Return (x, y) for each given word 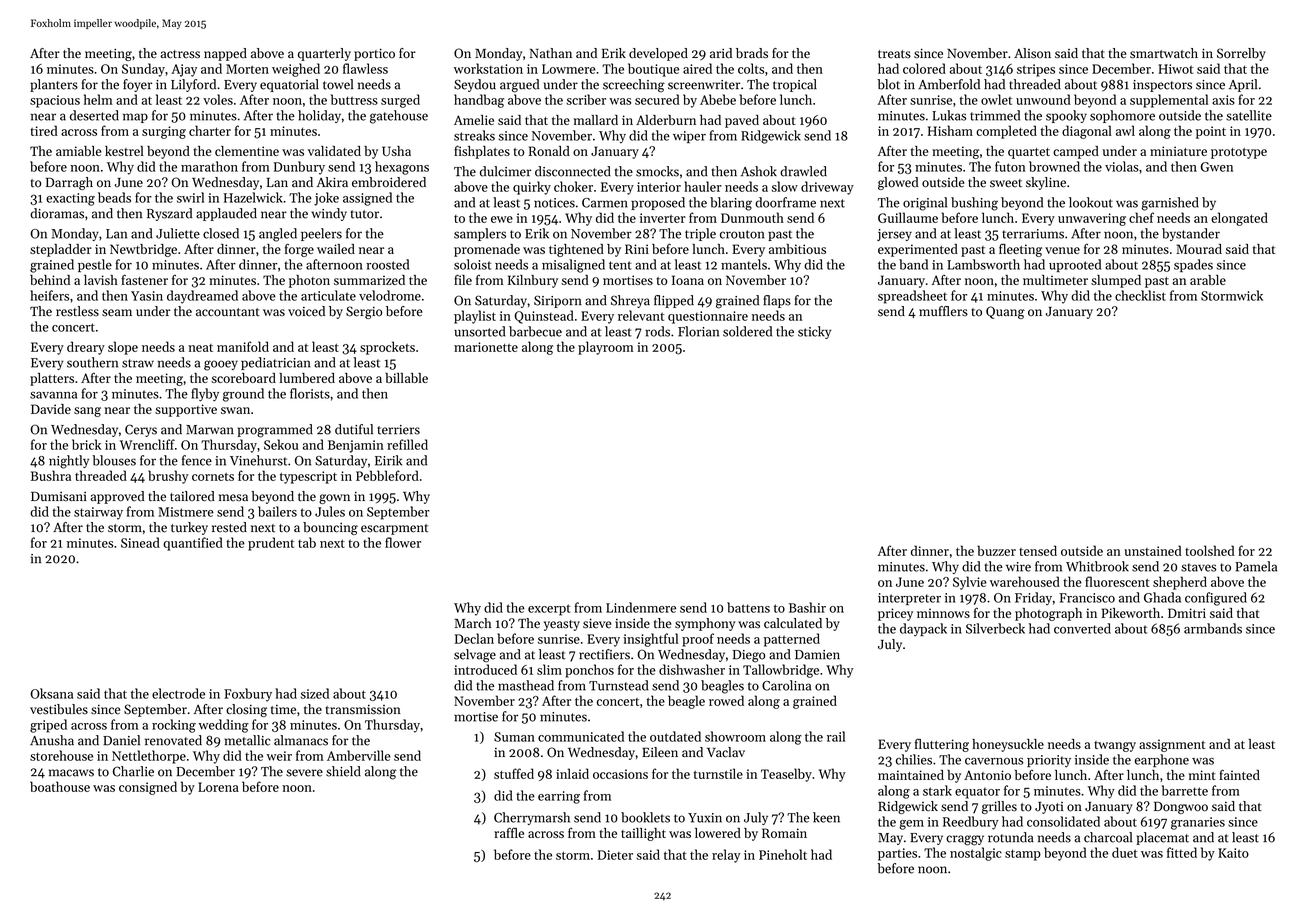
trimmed (995, 115)
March (473, 623)
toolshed (1210, 550)
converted (1082, 628)
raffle (509, 832)
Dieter (615, 855)
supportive (186, 410)
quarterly (324, 54)
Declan (474, 638)
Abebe (718, 99)
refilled (407, 444)
